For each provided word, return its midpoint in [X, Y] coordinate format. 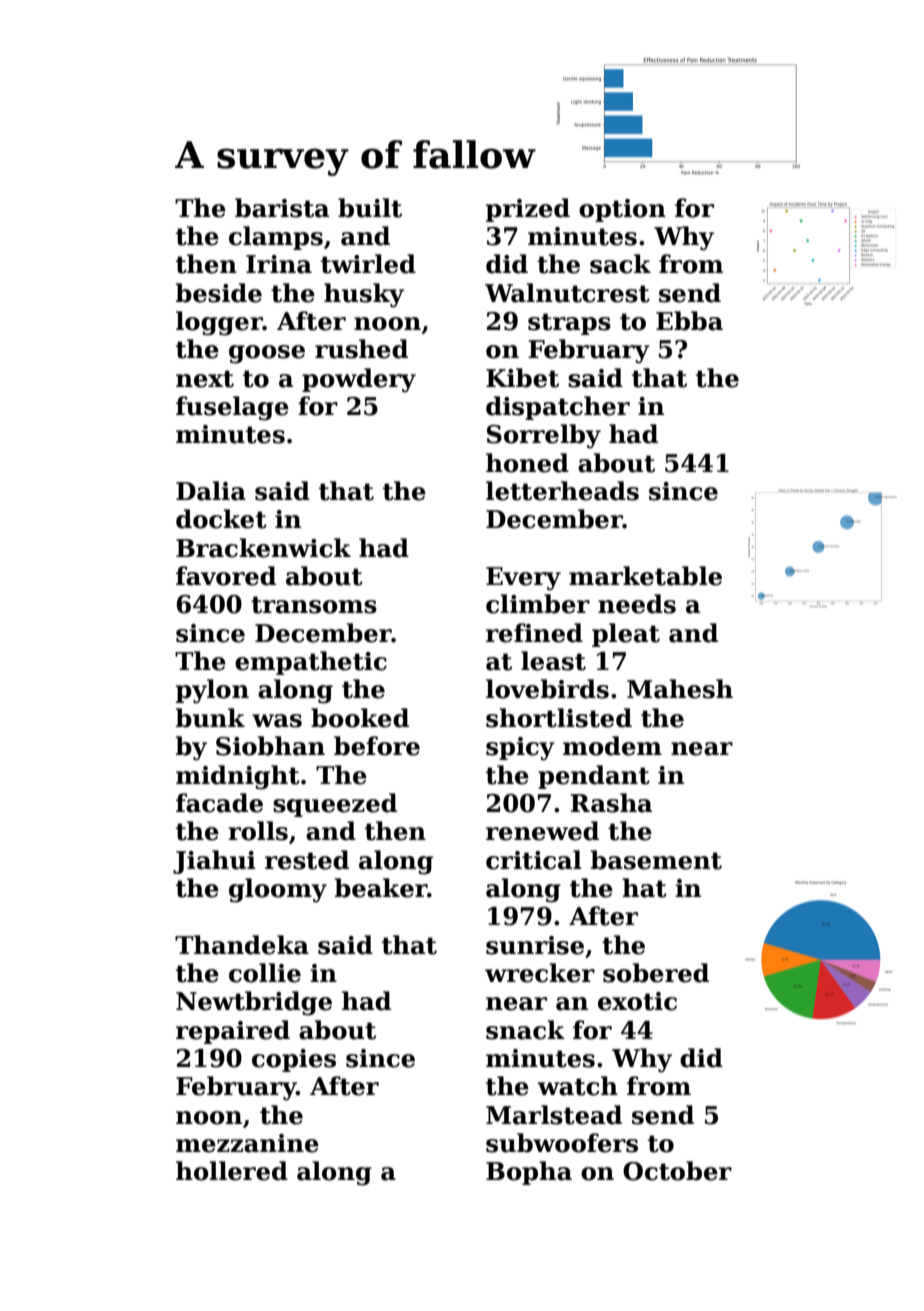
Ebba [689, 321]
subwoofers [562, 1143]
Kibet [522, 378]
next [205, 379]
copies [294, 1060]
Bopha [529, 1173]
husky [364, 295]
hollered [232, 1171]
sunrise [535, 945]
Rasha [611, 803]
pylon [212, 691]
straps [569, 324]
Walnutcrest [567, 293]
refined [534, 633]
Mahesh [680, 689]
